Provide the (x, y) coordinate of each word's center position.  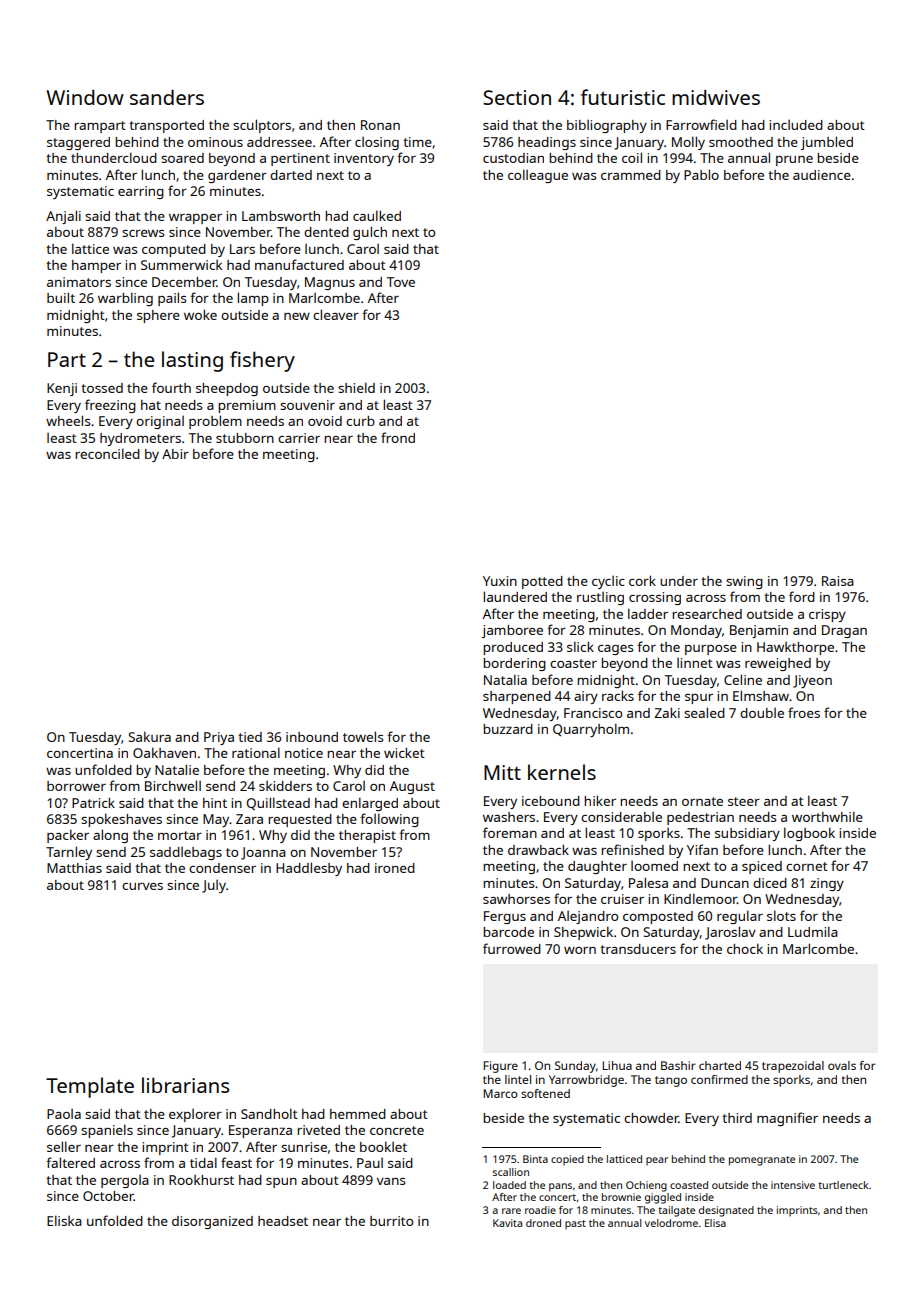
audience (822, 175)
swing (744, 582)
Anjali (63, 217)
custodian (513, 158)
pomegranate (762, 1161)
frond (398, 437)
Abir (175, 454)
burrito (391, 1221)
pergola (125, 1181)
